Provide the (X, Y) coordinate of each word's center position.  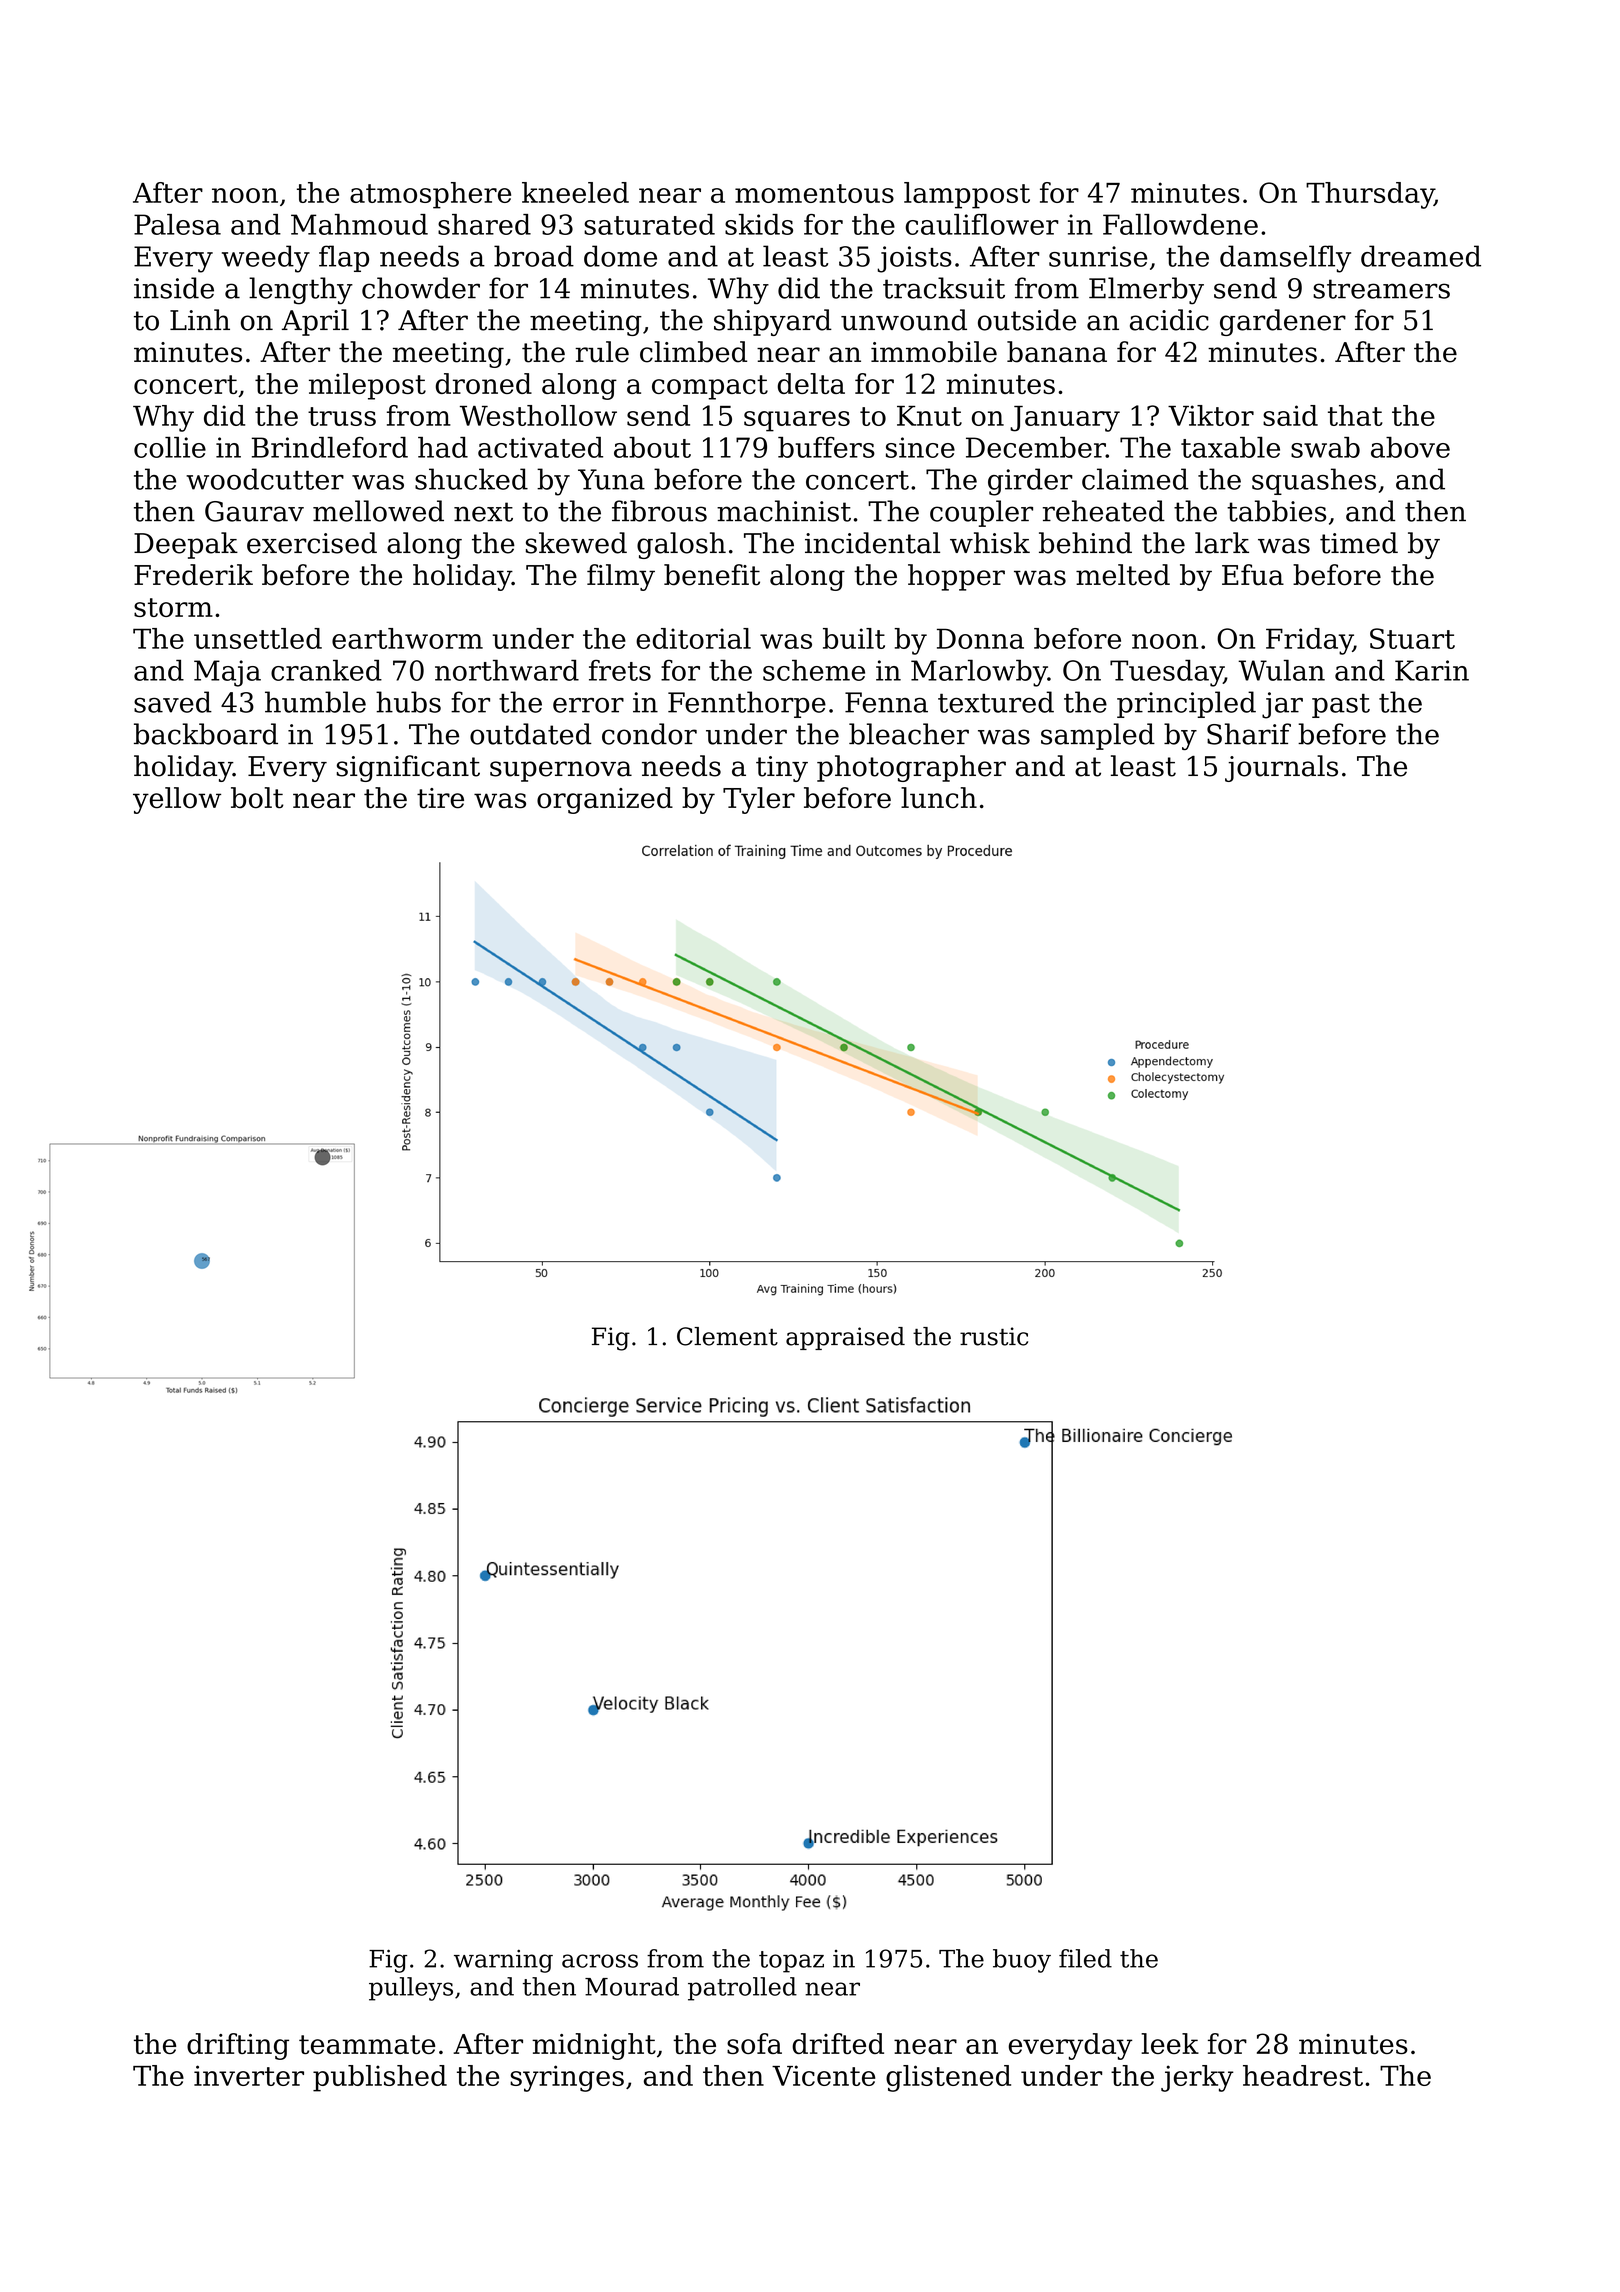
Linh (200, 319)
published (380, 2078)
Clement (727, 1336)
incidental (872, 543)
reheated (1104, 511)
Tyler (759, 800)
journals (1281, 768)
